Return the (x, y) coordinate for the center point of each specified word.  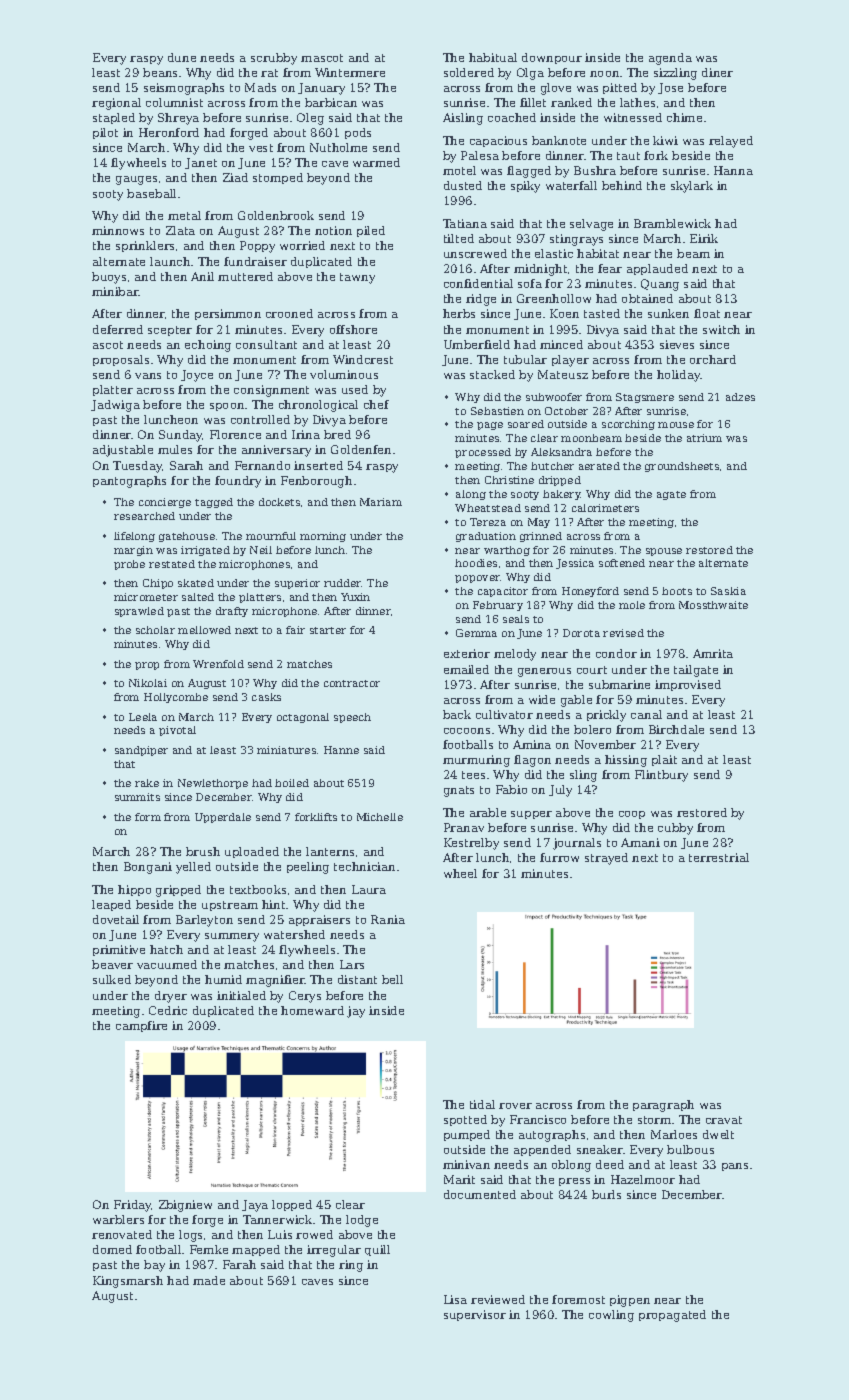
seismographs (184, 89)
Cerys (305, 997)
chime (684, 117)
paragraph (663, 1106)
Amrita (713, 653)
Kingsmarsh (128, 1282)
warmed (376, 162)
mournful (271, 536)
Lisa (455, 1299)
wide (542, 699)
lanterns (330, 851)
